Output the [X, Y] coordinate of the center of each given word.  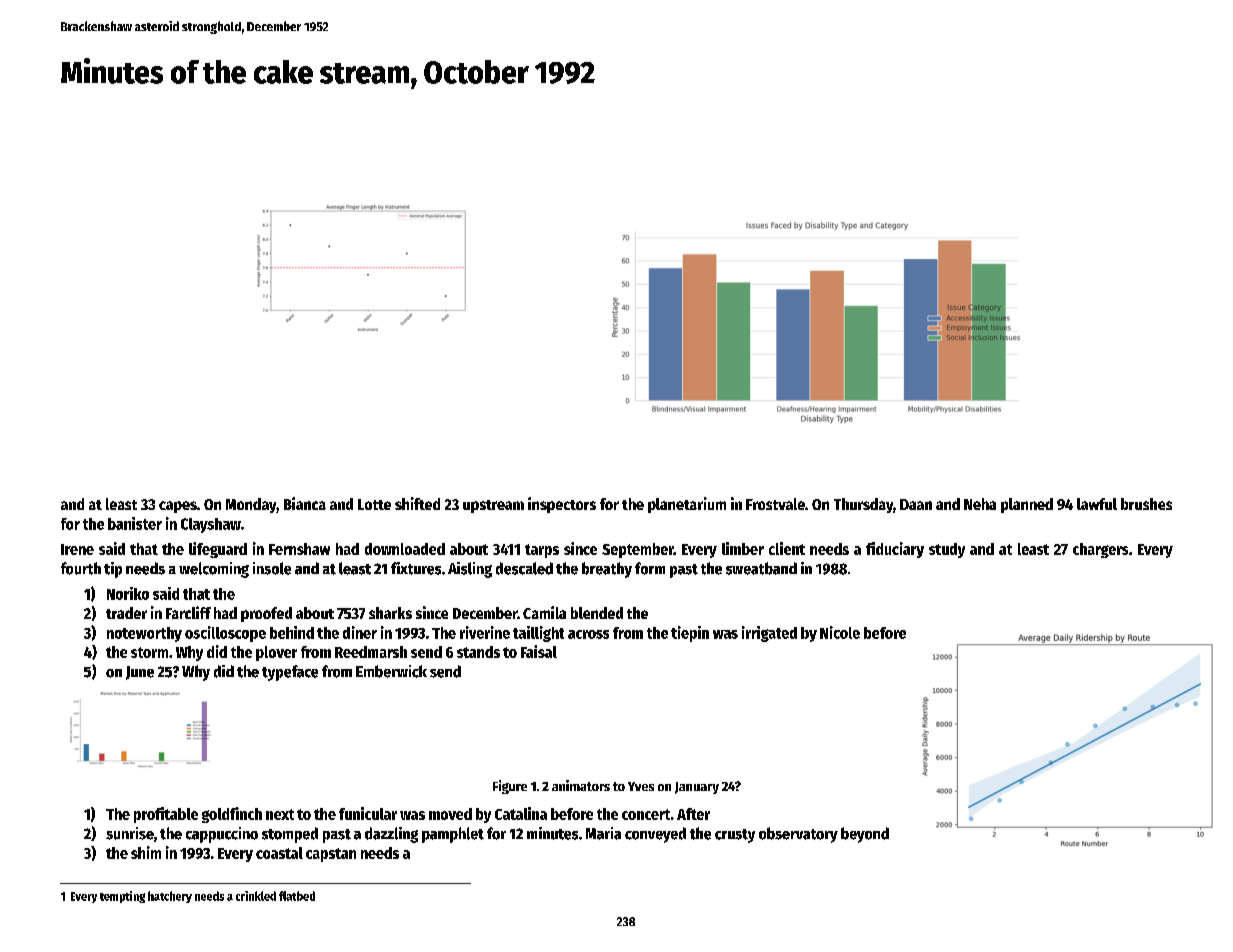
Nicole [840, 632]
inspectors [562, 505]
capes [178, 507]
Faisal [539, 651]
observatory [798, 835]
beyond [865, 835]
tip [113, 570]
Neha [980, 504]
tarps [542, 551]
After [693, 814]
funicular [368, 813]
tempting [122, 897]
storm [149, 652]
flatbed [297, 896]
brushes [1146, 504]
